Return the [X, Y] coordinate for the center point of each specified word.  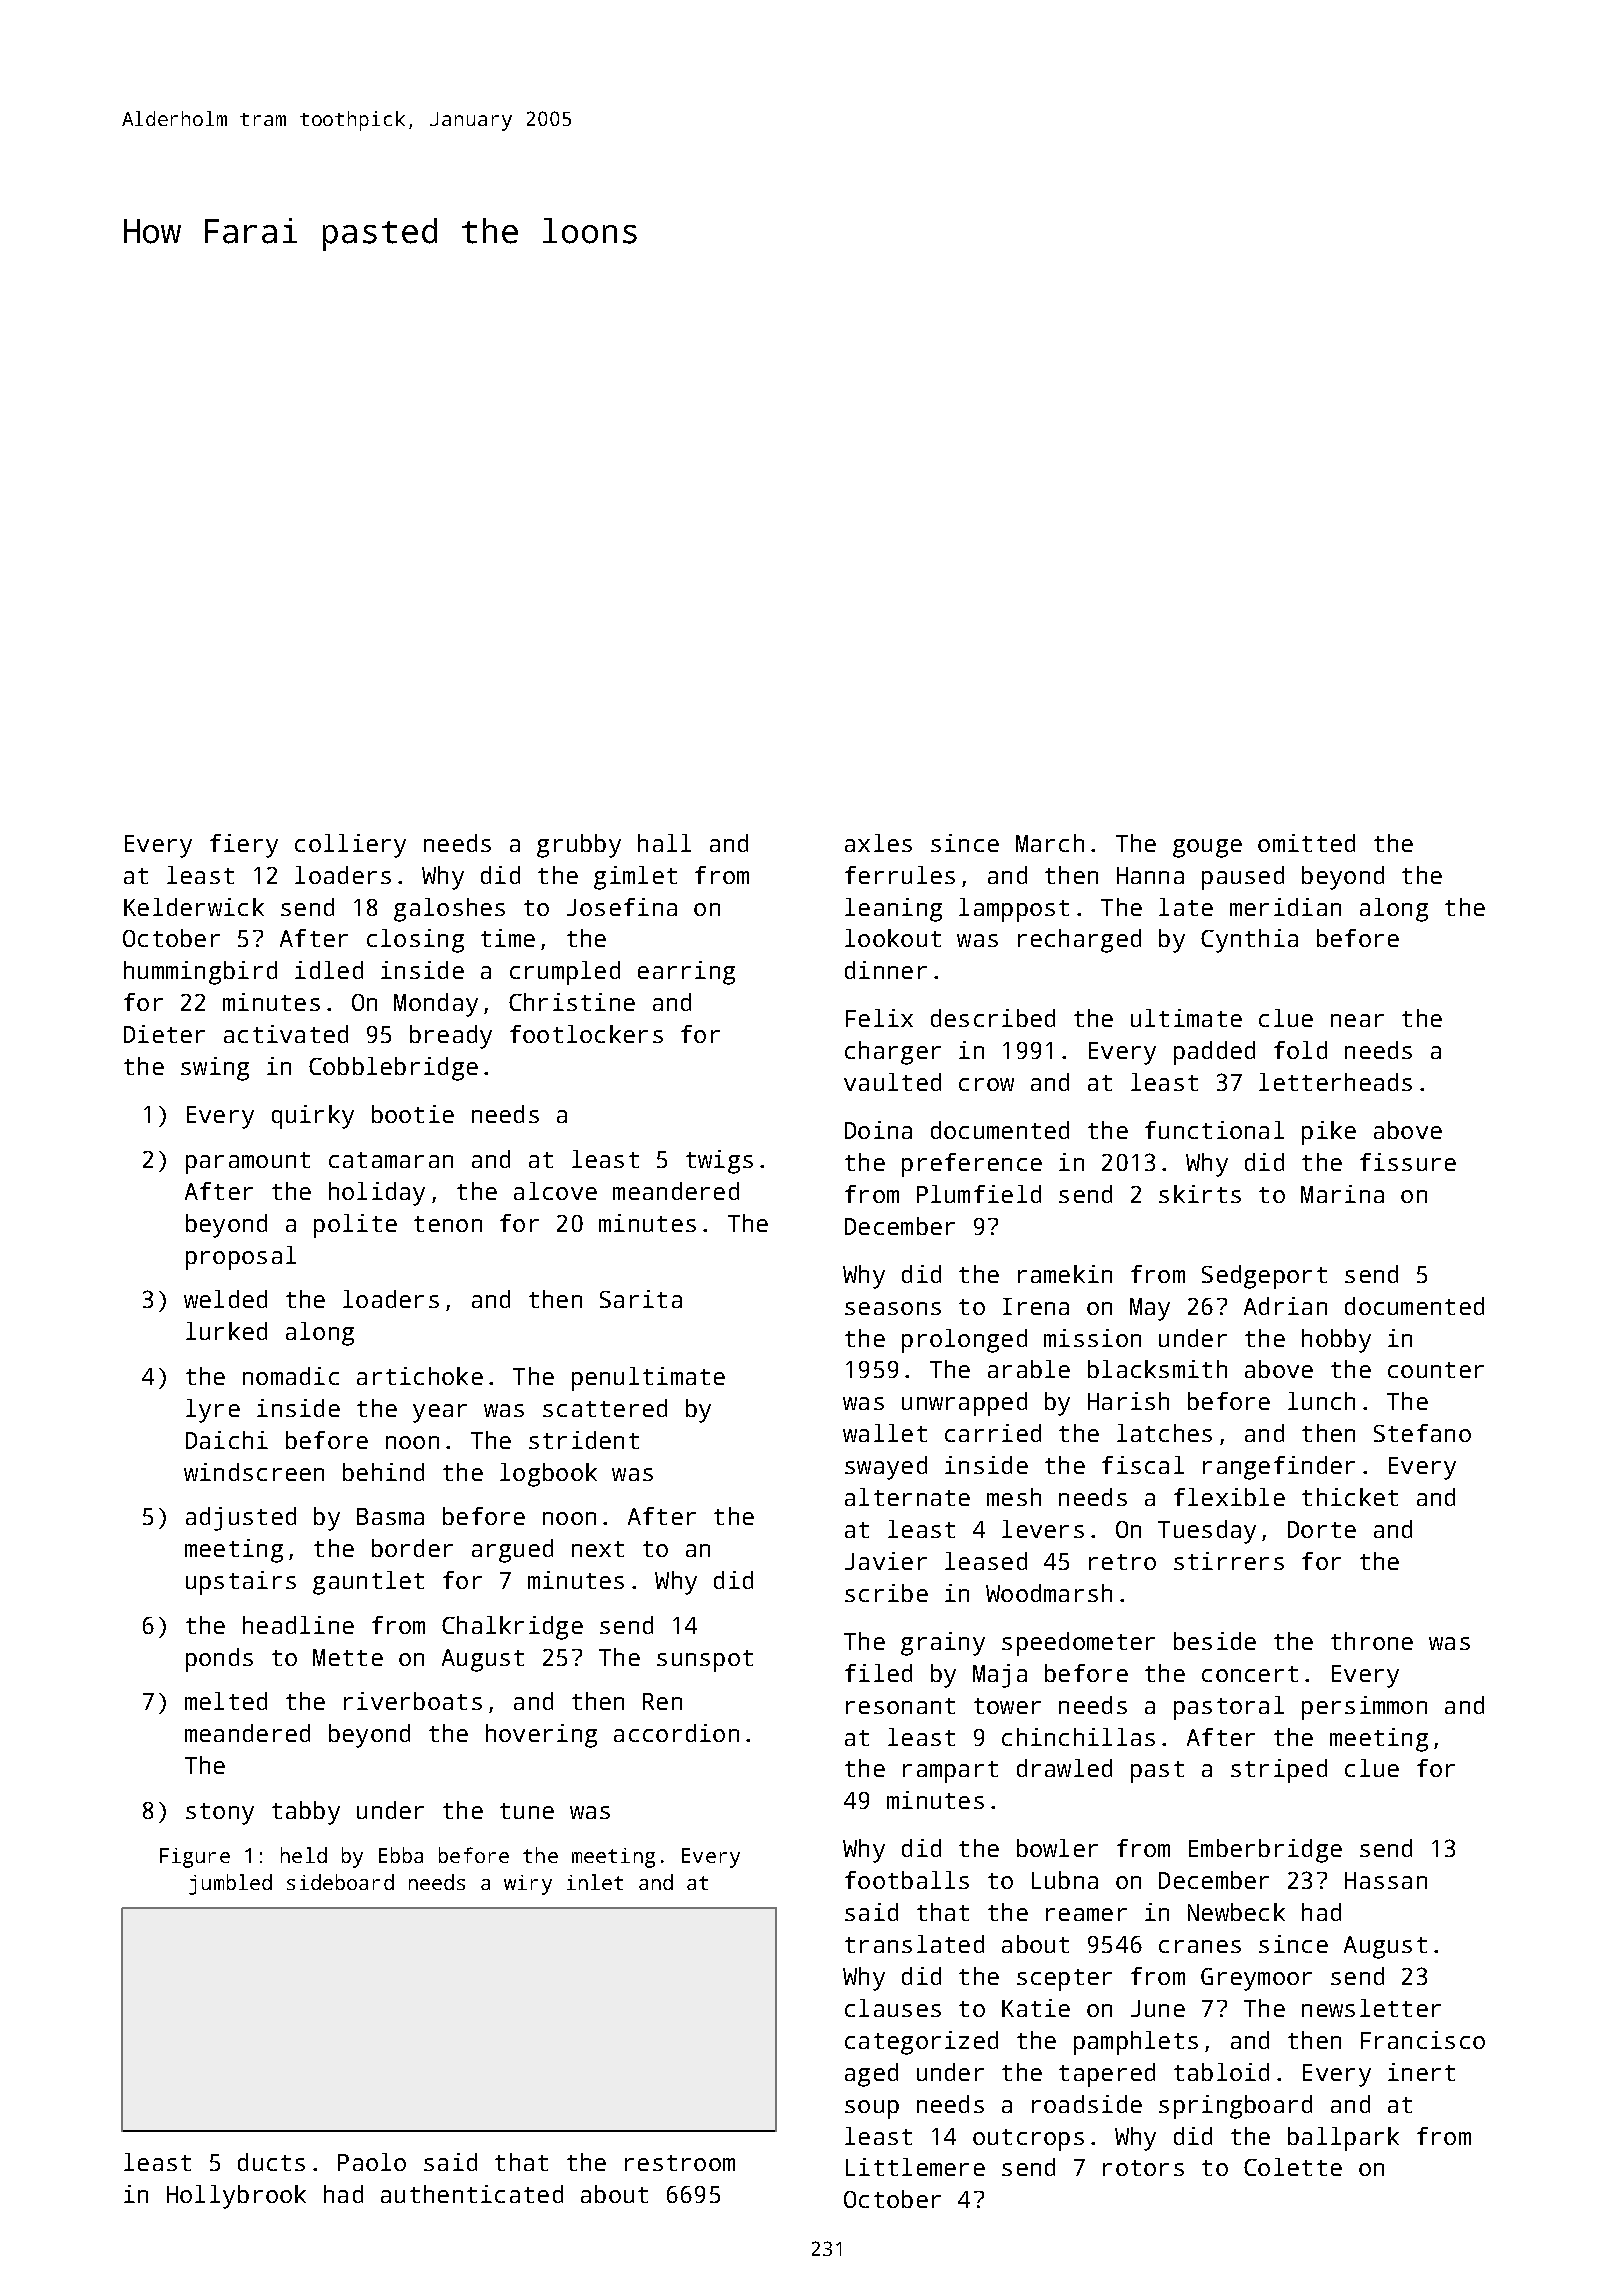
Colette [1293, 2167]
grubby [579, 846]
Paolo [372, 2162]
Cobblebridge [393, 1069]
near [1357, 1020]
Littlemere [915, 2167]
